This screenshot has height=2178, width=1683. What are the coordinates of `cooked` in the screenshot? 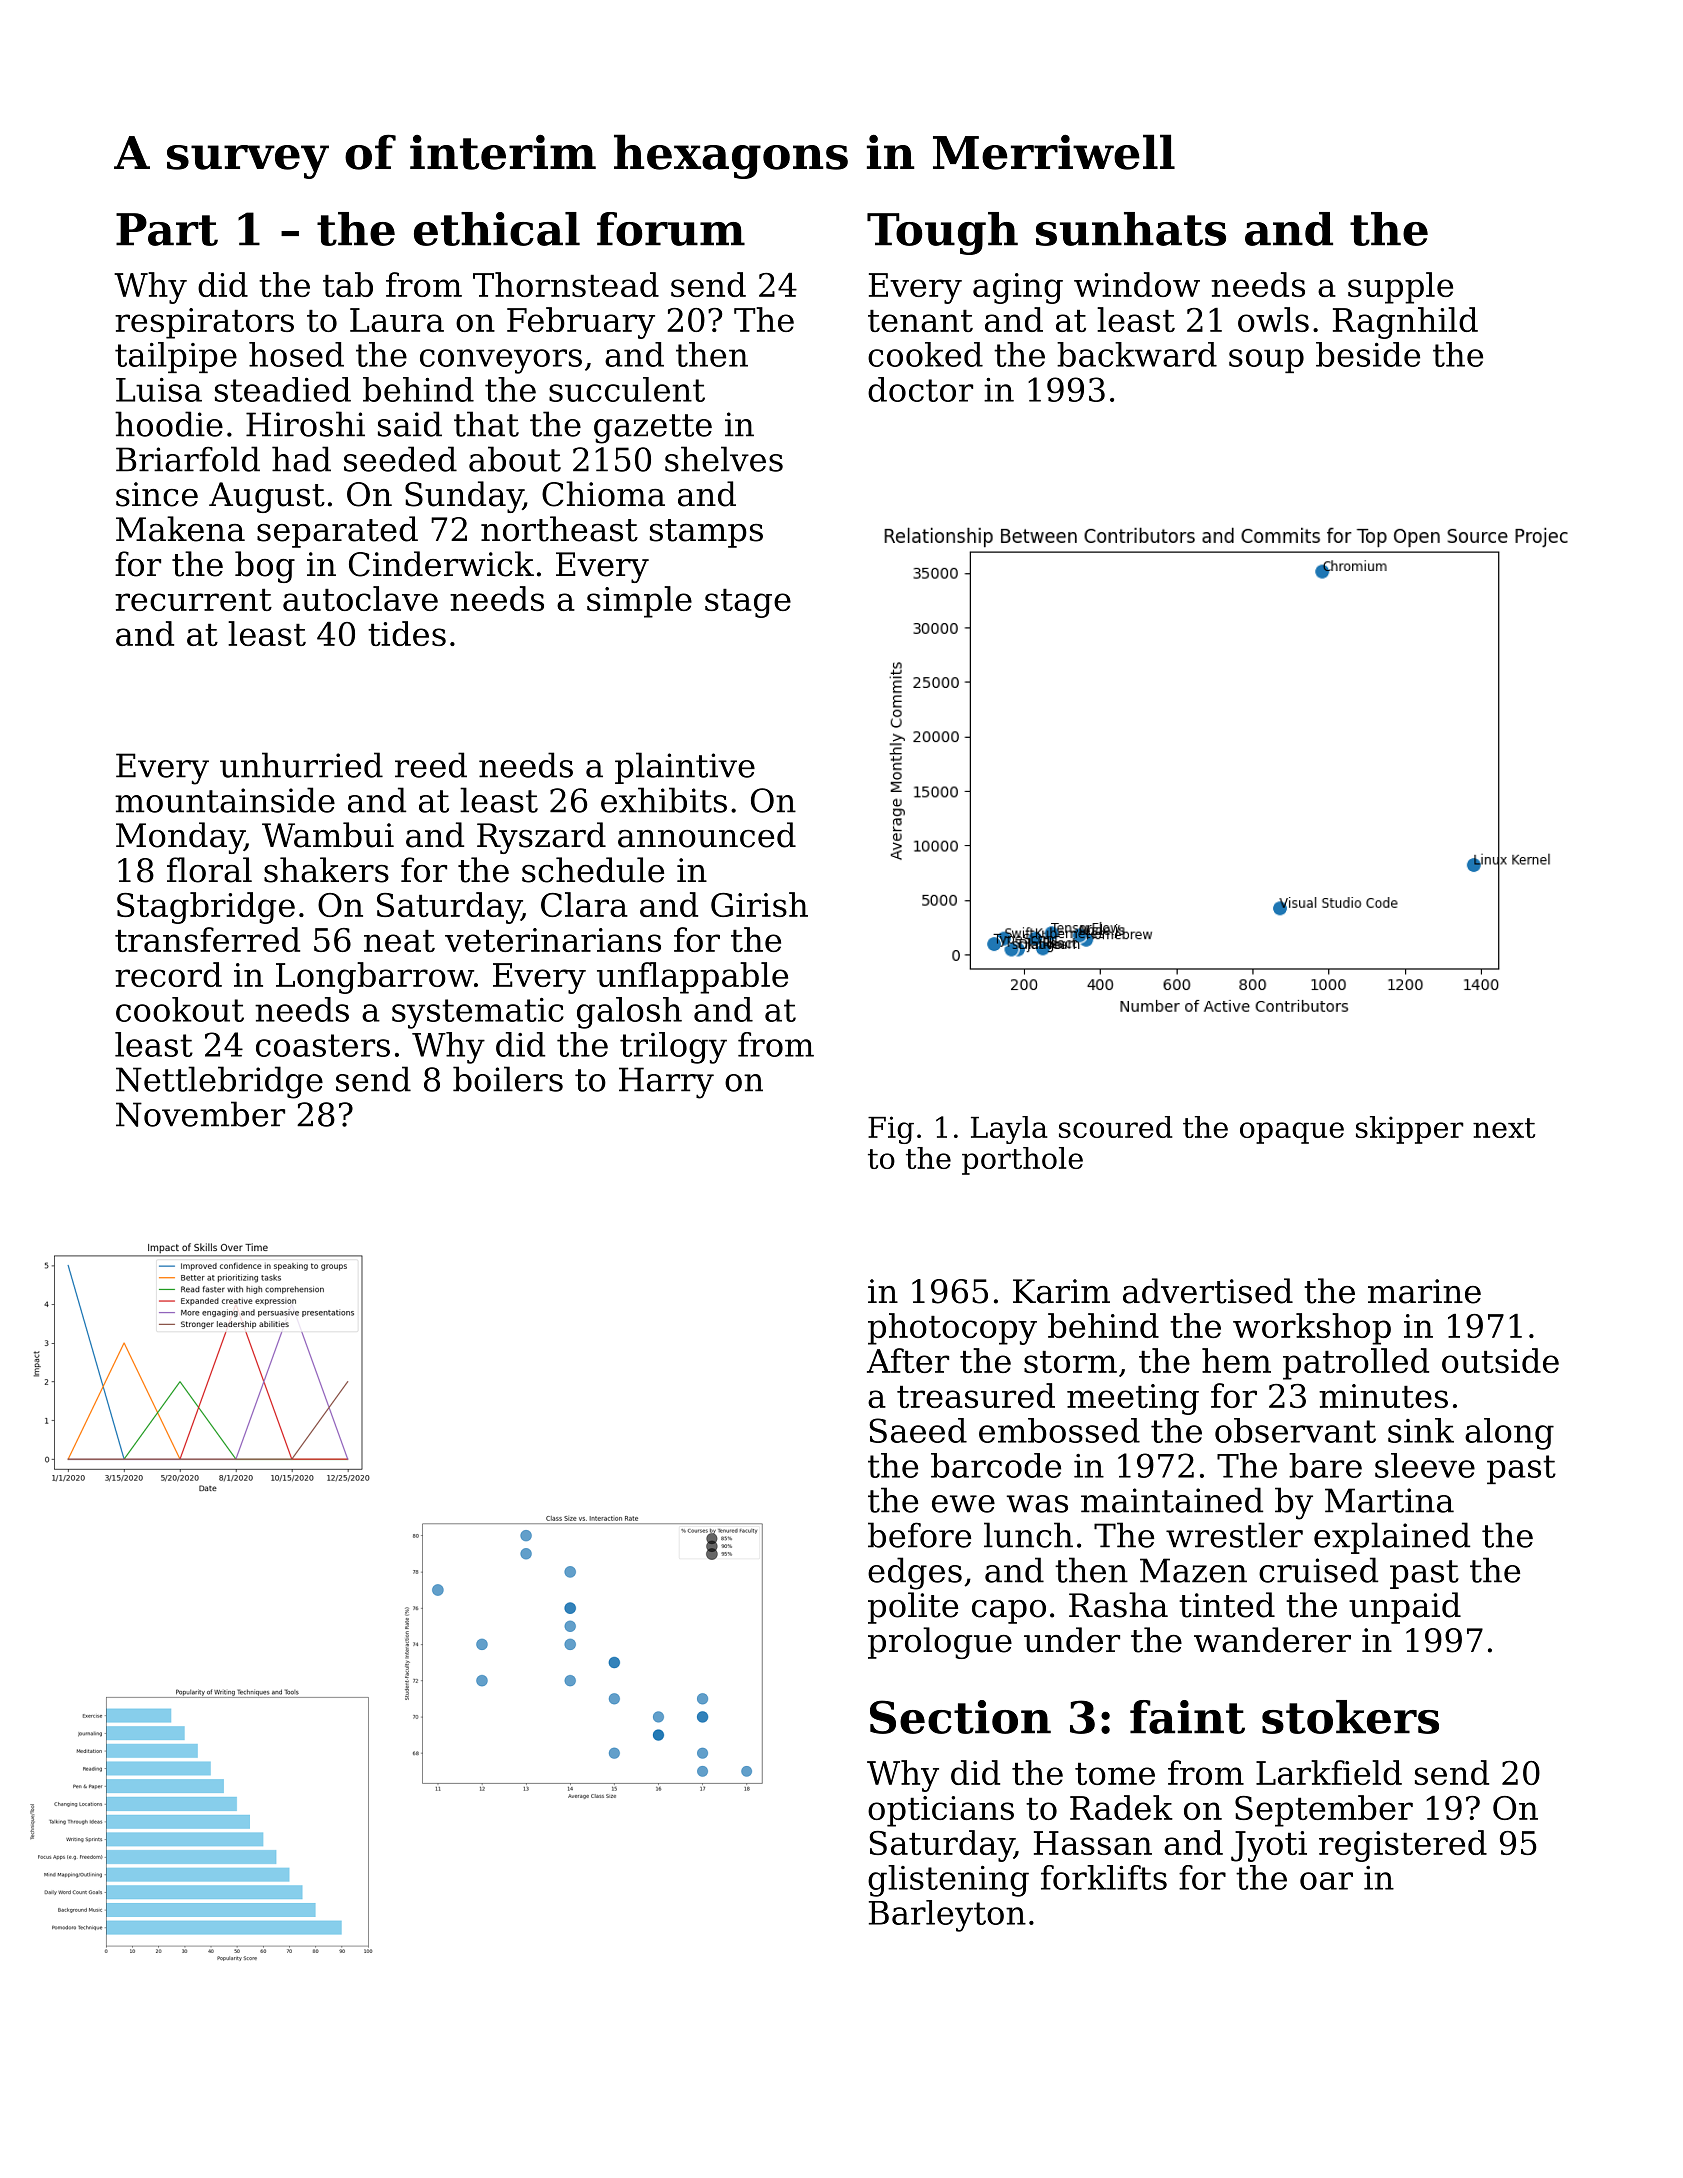 It's located at (925, 354).
